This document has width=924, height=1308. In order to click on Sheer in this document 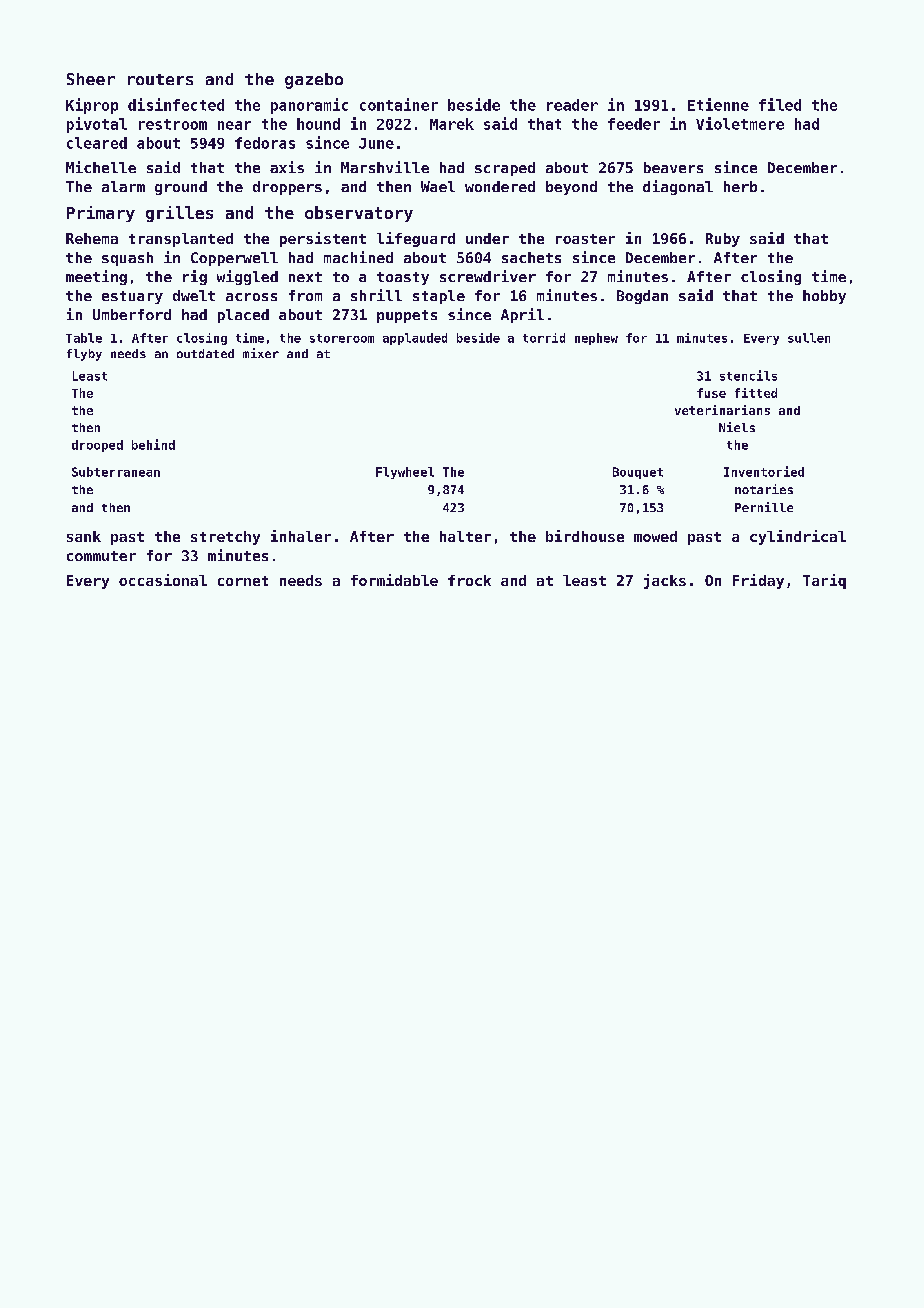, I will do `click(91, 79)`.
